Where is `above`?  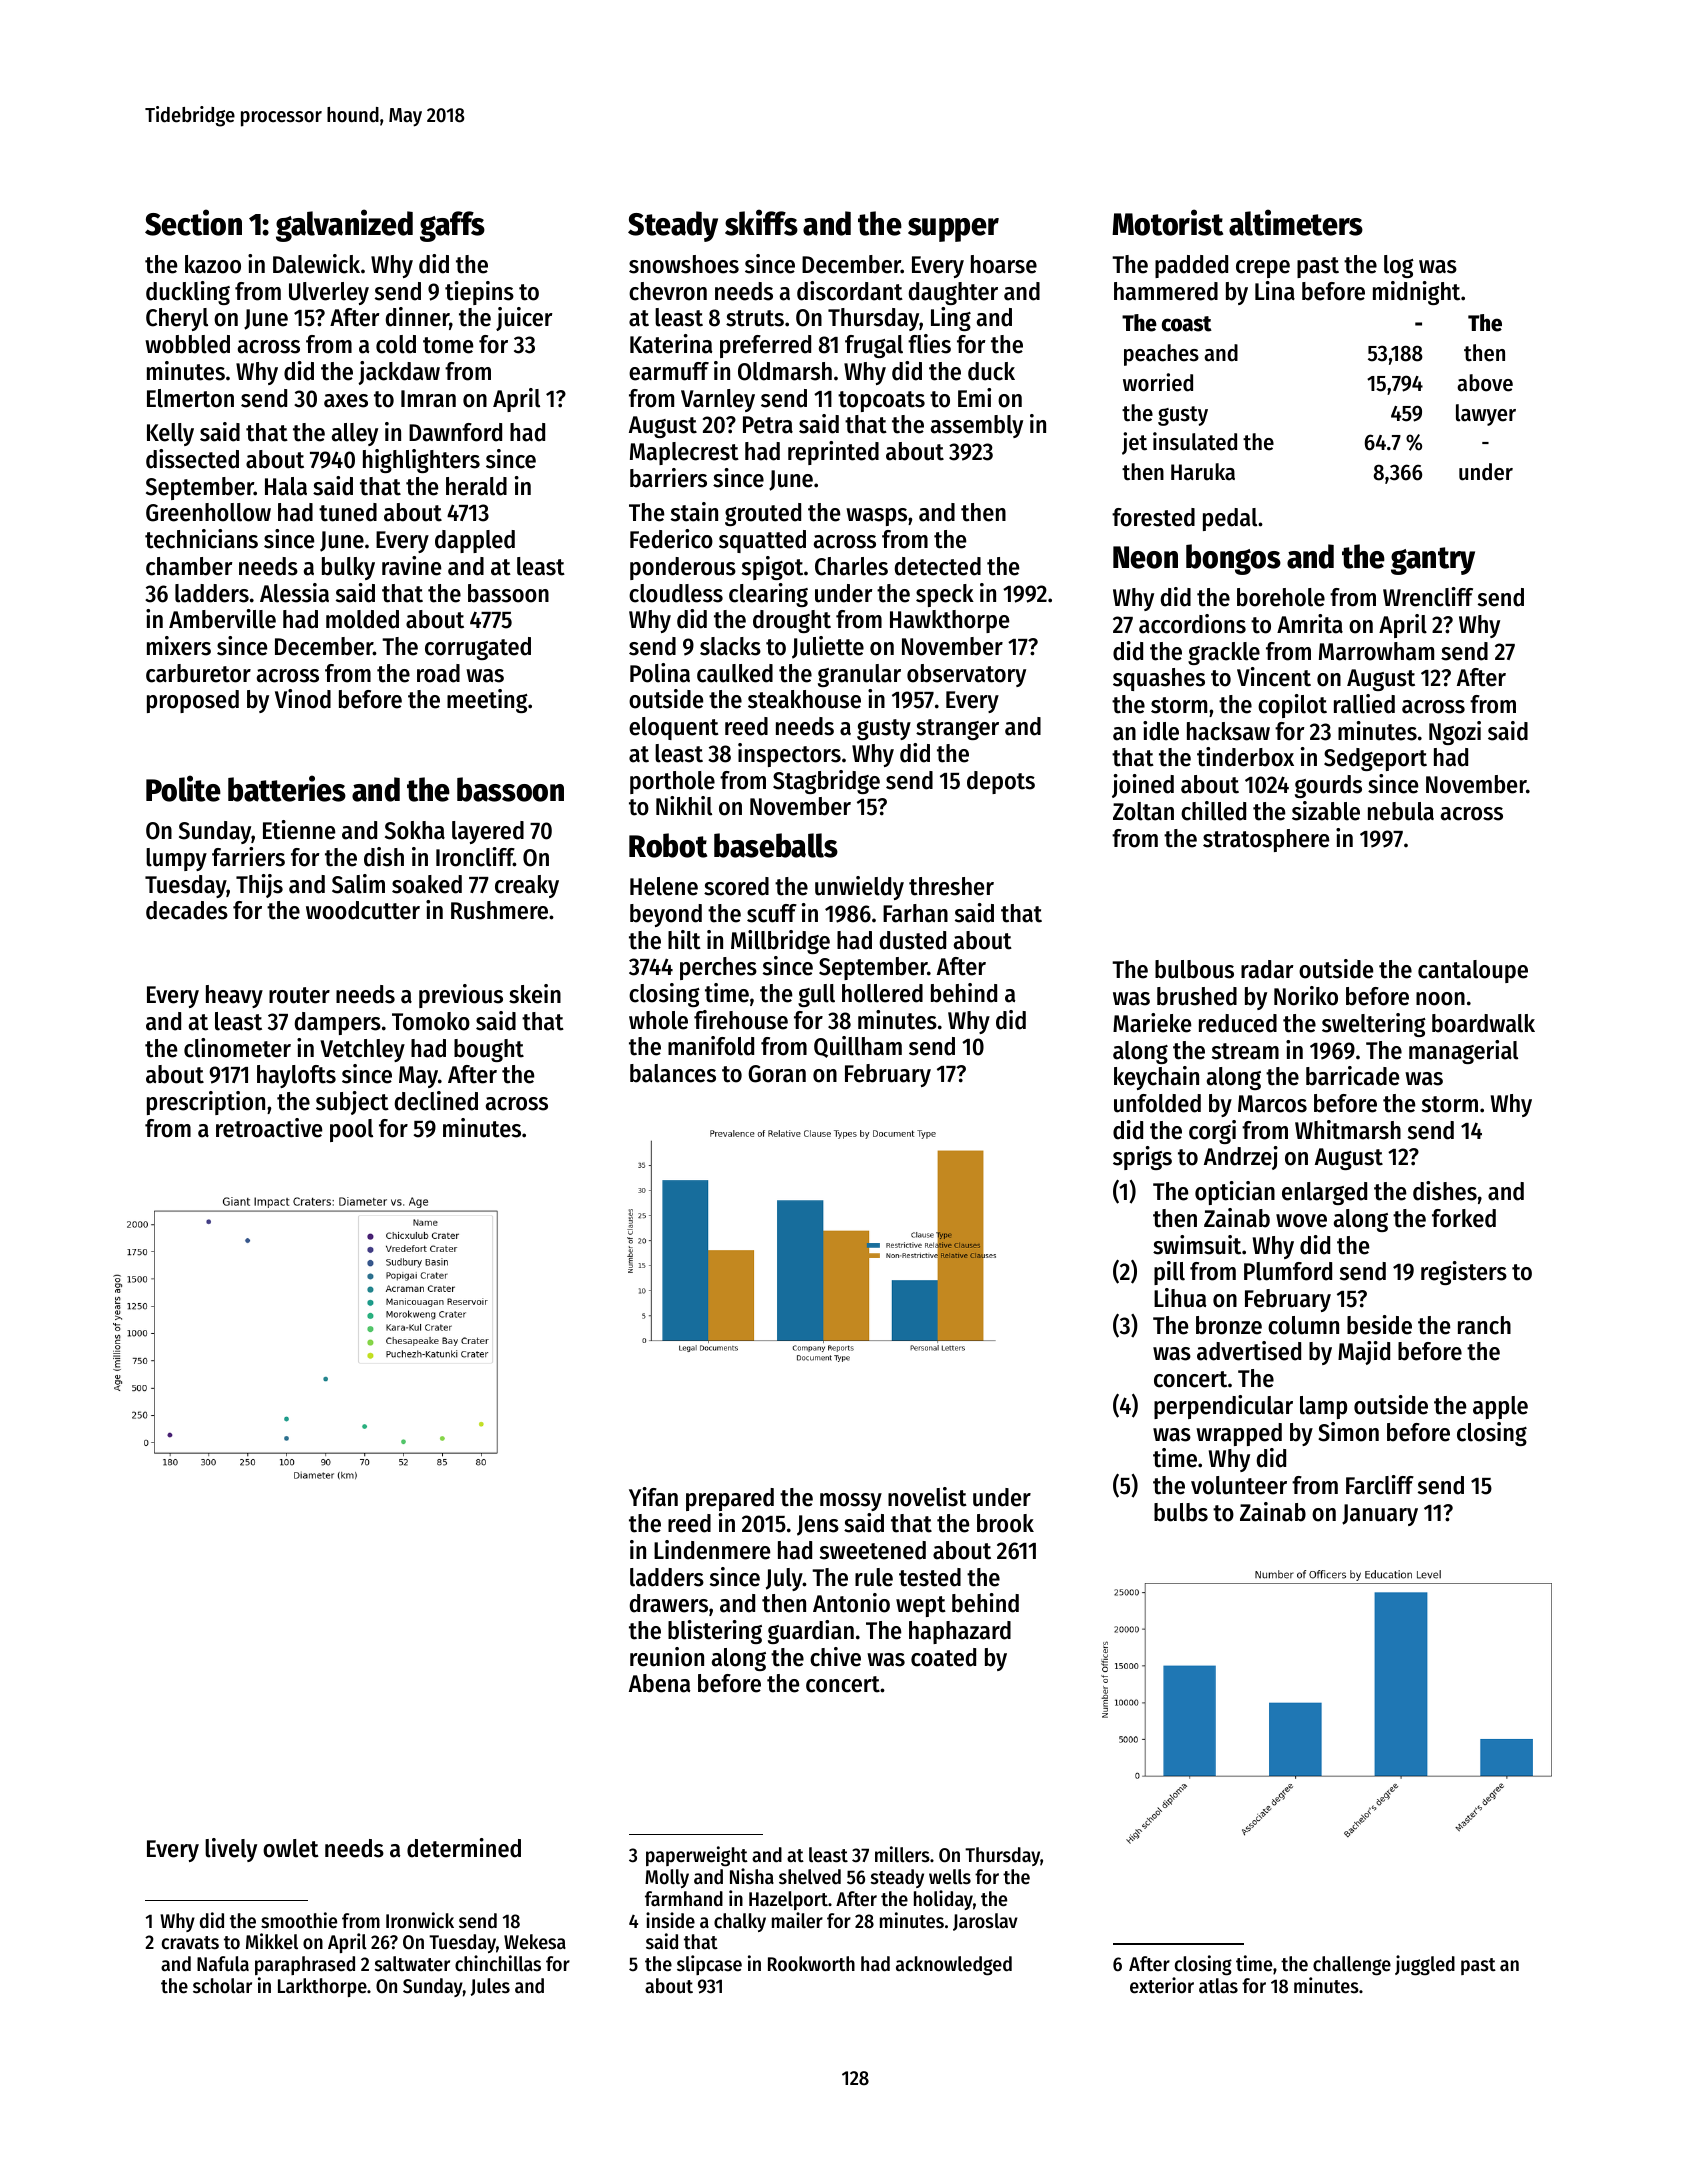 above is located at coordinates (1485, 383).
